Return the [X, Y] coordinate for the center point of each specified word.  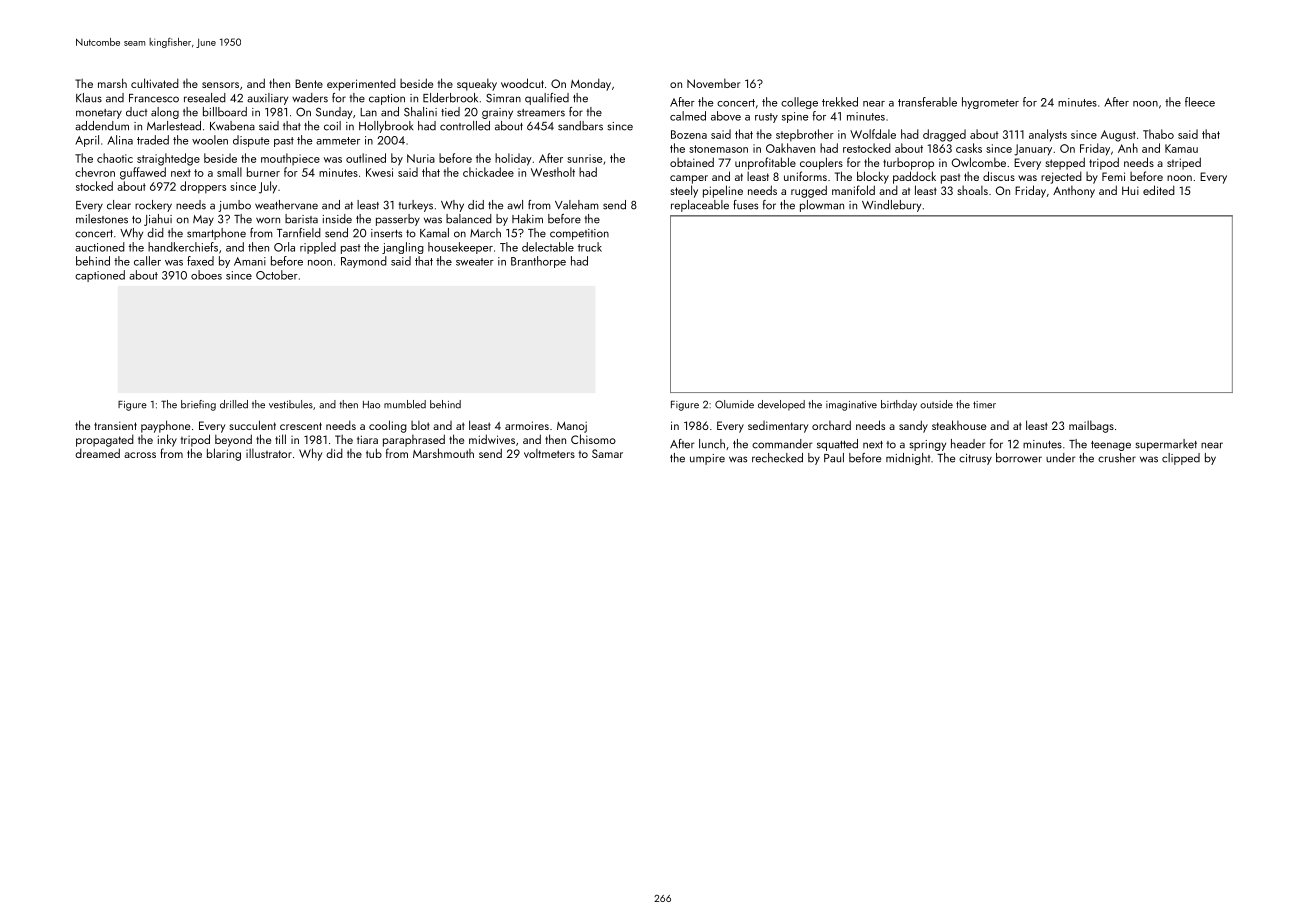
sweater [475, 262]
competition [579, 234]
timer [984, 405]
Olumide [734, 404]
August [1118, 136]
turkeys [415, 206]
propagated [105, 440]
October [277, 275]
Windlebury [891, 206]
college [799, 103]
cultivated [155, 83]
